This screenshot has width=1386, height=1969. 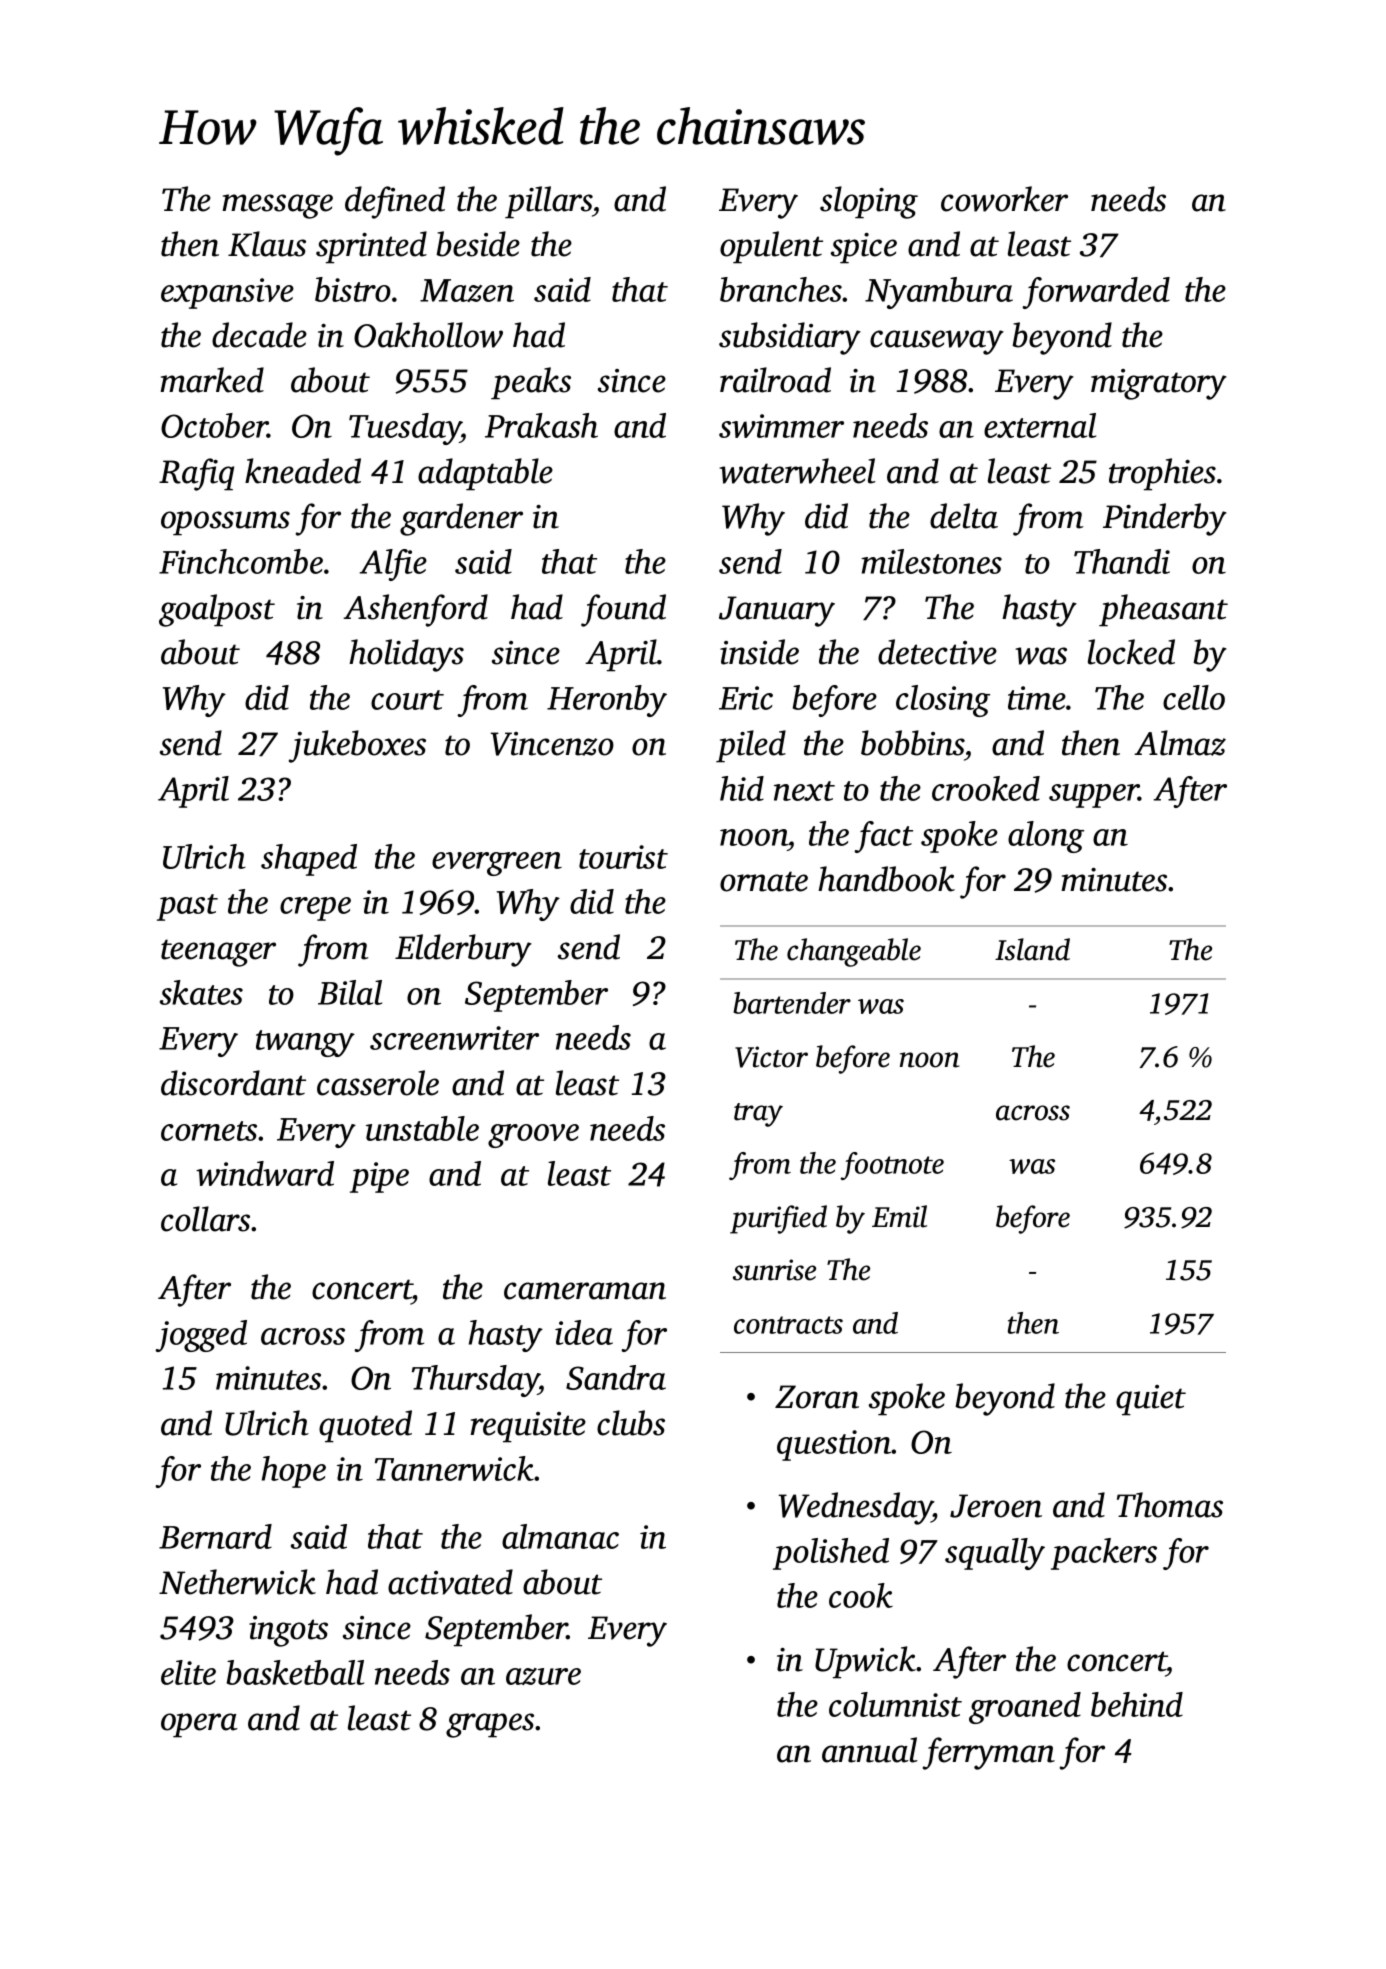 What do you see at coordinates (939, 293) in the screenshot?
I see `Nyambura` at bounding box center [939, 293].
